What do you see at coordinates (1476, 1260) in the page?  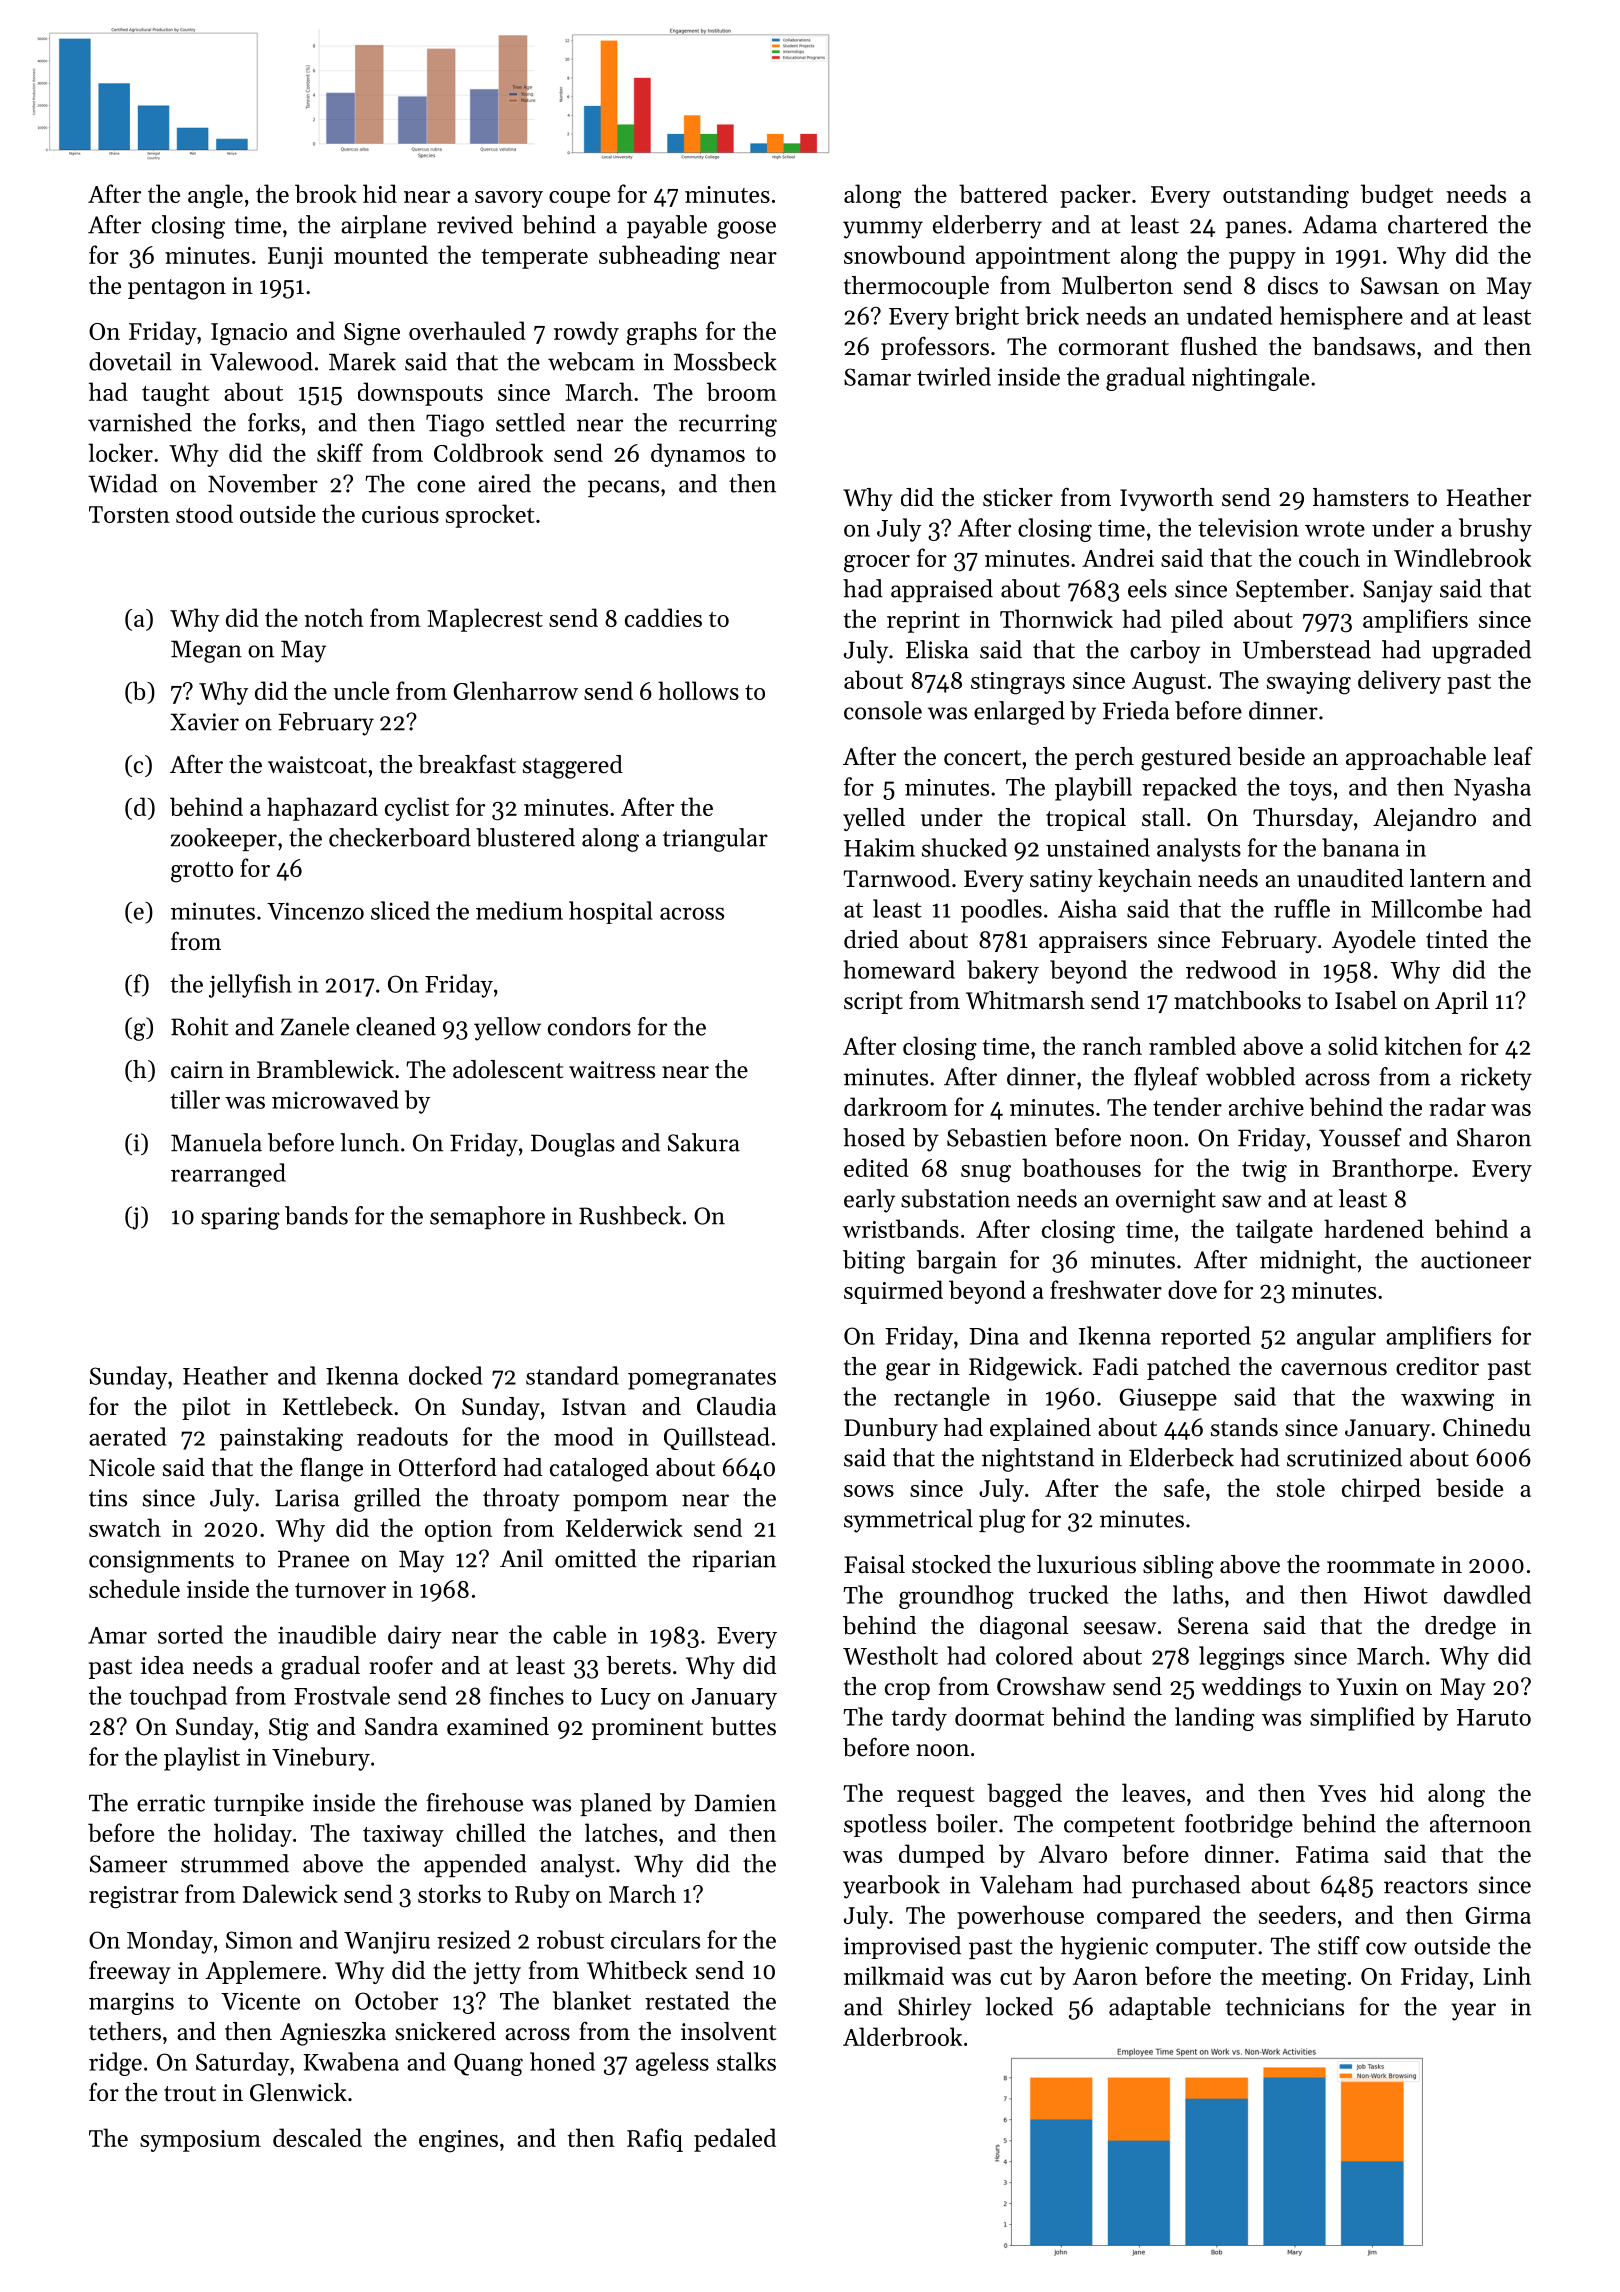 I see `auctioneer` at bounding box center [1476, 1260].
